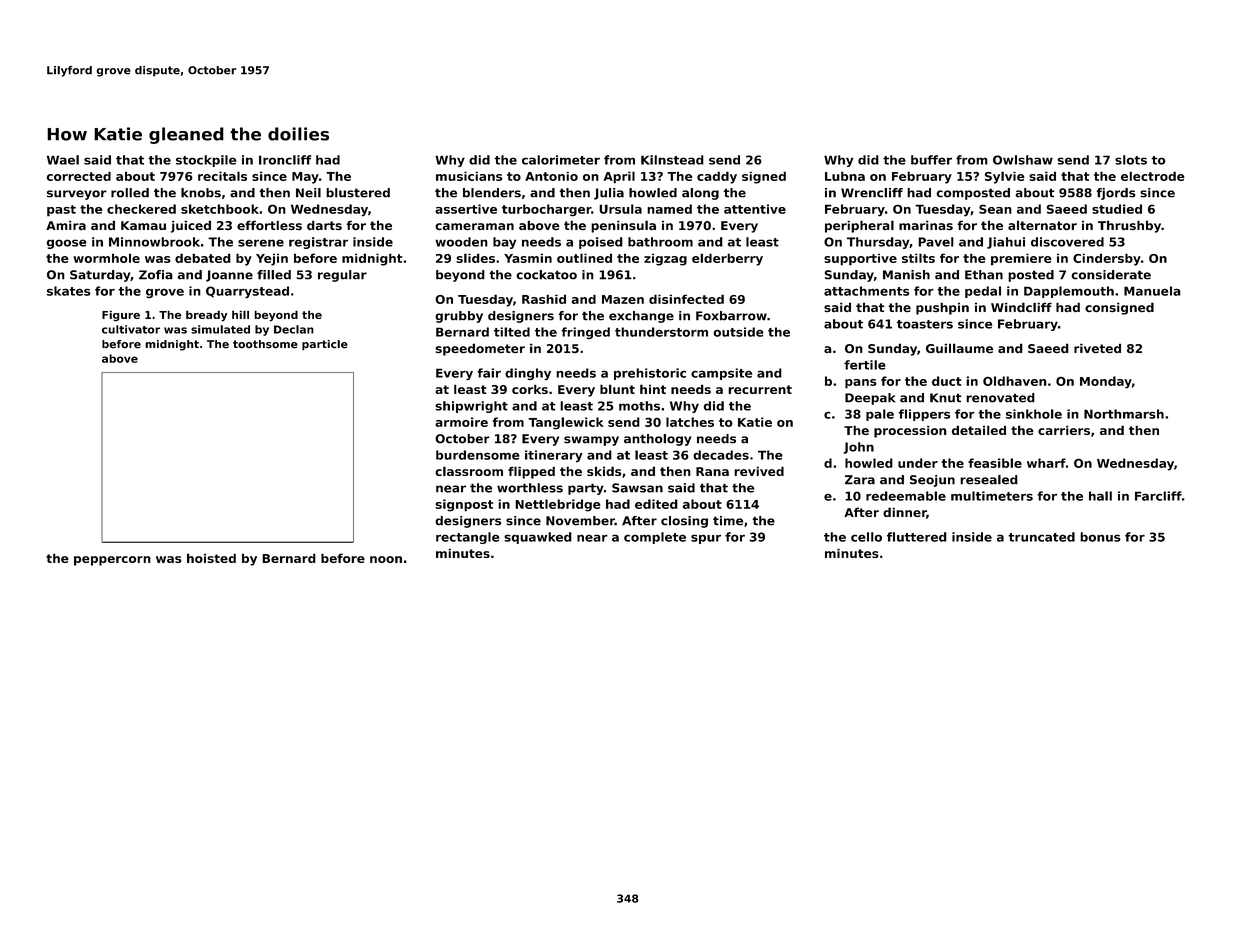 The width and height of the screenshot is (1233, 952). What do you see at coordinates (1131, 160) in the screenshot?
I see `slots` at bounding box center [1131, 160].
